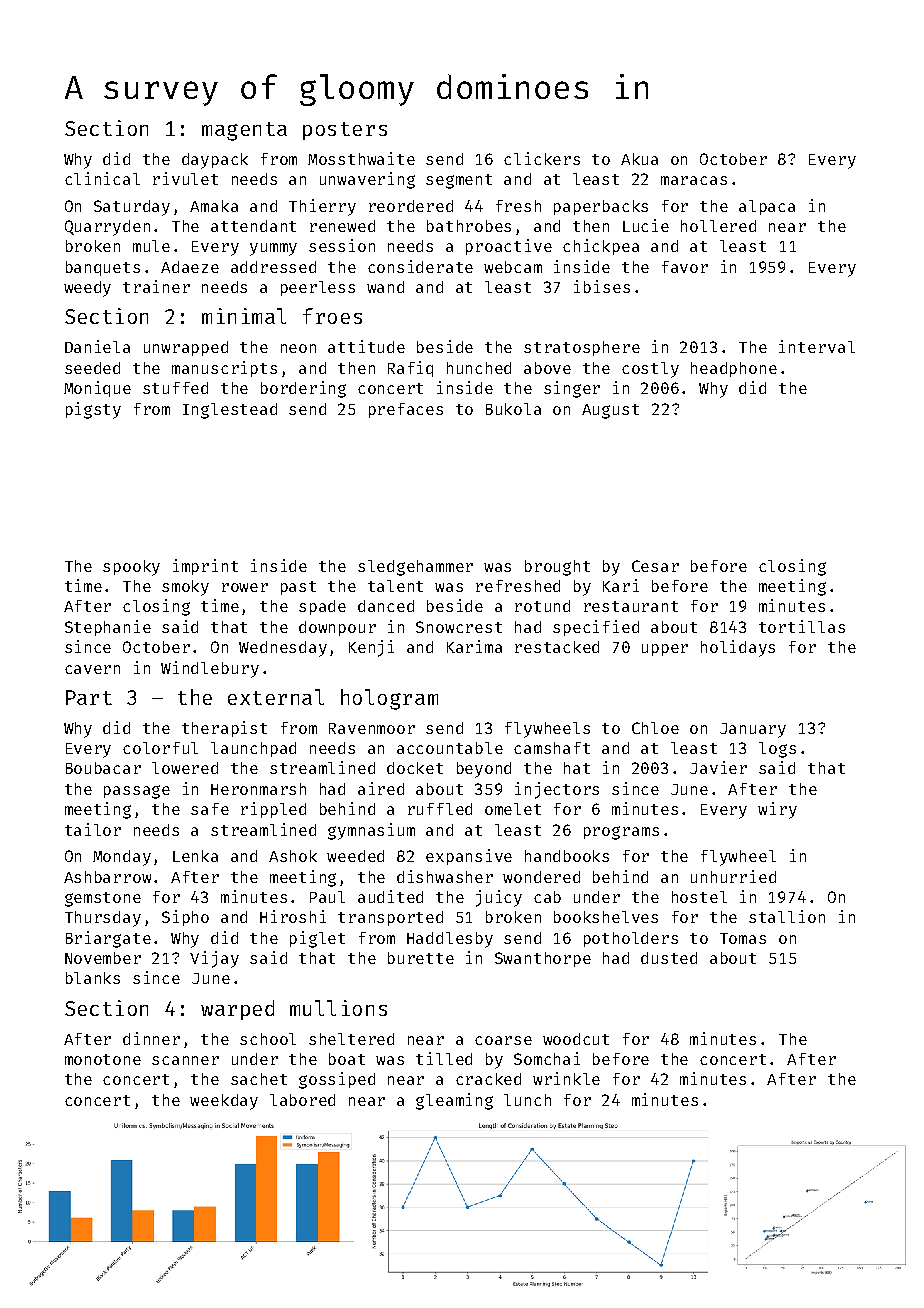  What do you see at coordinates (767, 207) in the image?
I see `alpaca` at bounding box center [767, 207].
